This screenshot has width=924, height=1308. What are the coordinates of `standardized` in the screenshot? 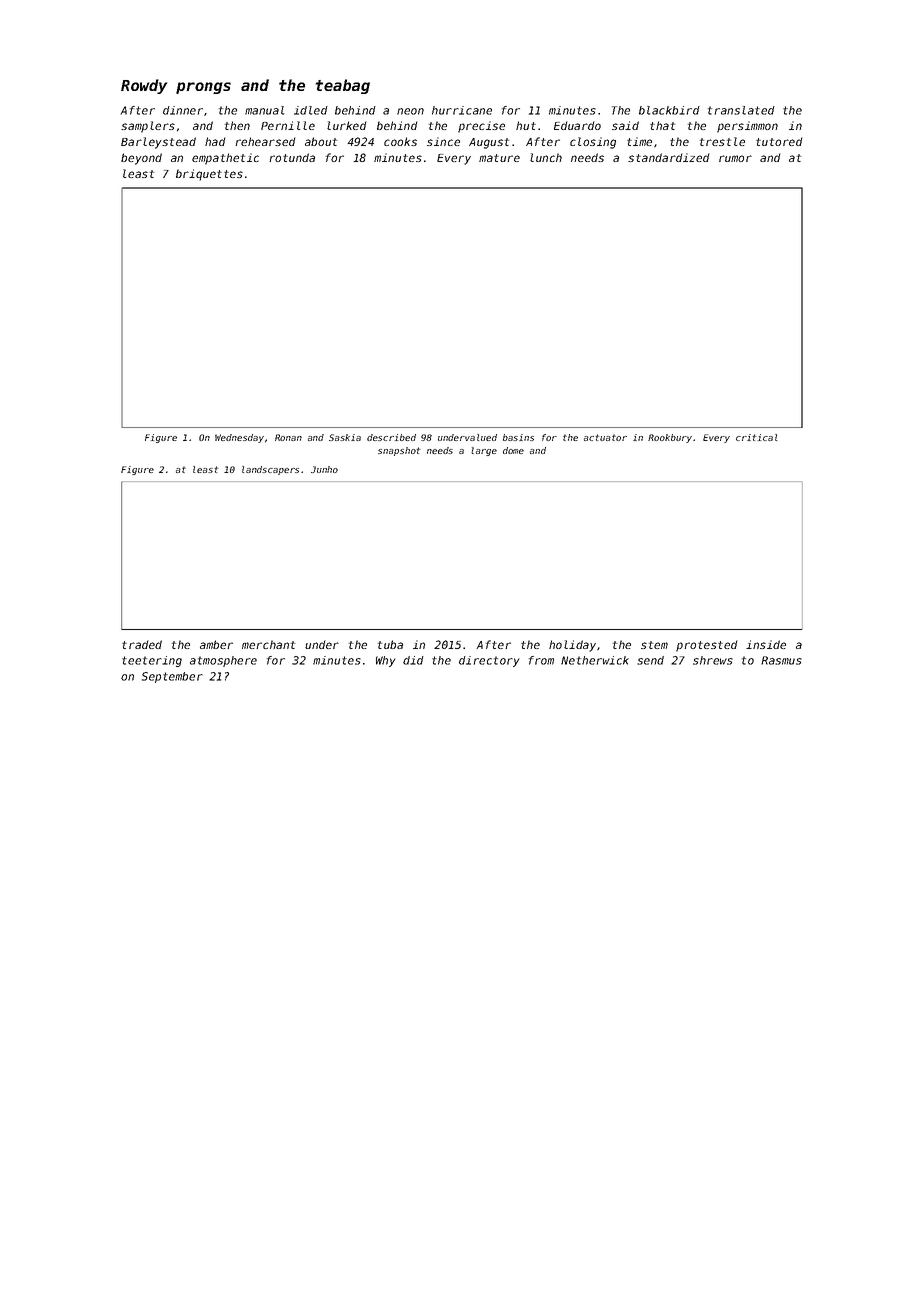 It's located at (669, 157).
